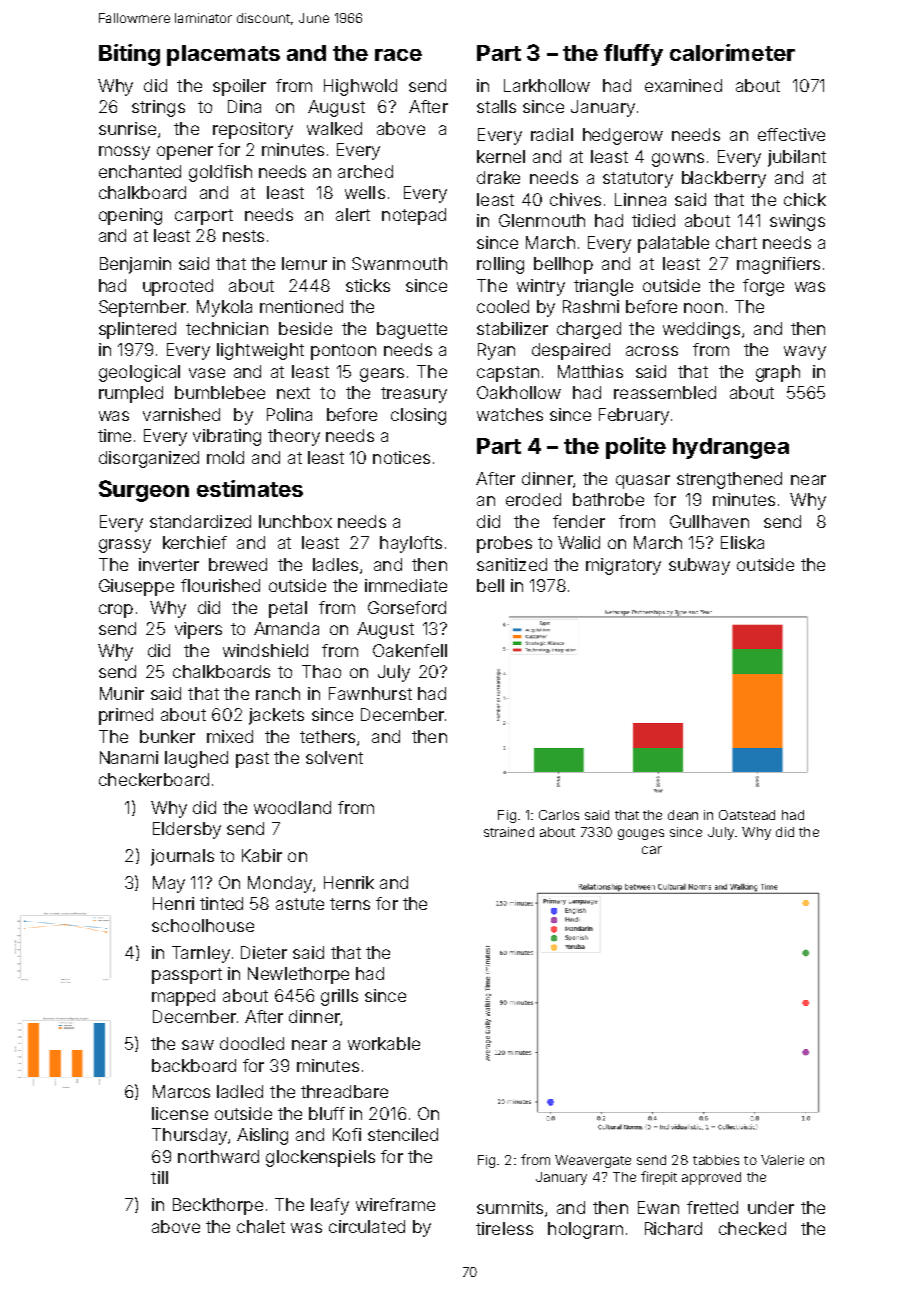  What do you see at coordinates (633, 55) in the screenshot?
I see `fluffy` at bounding box center [633, 55].
